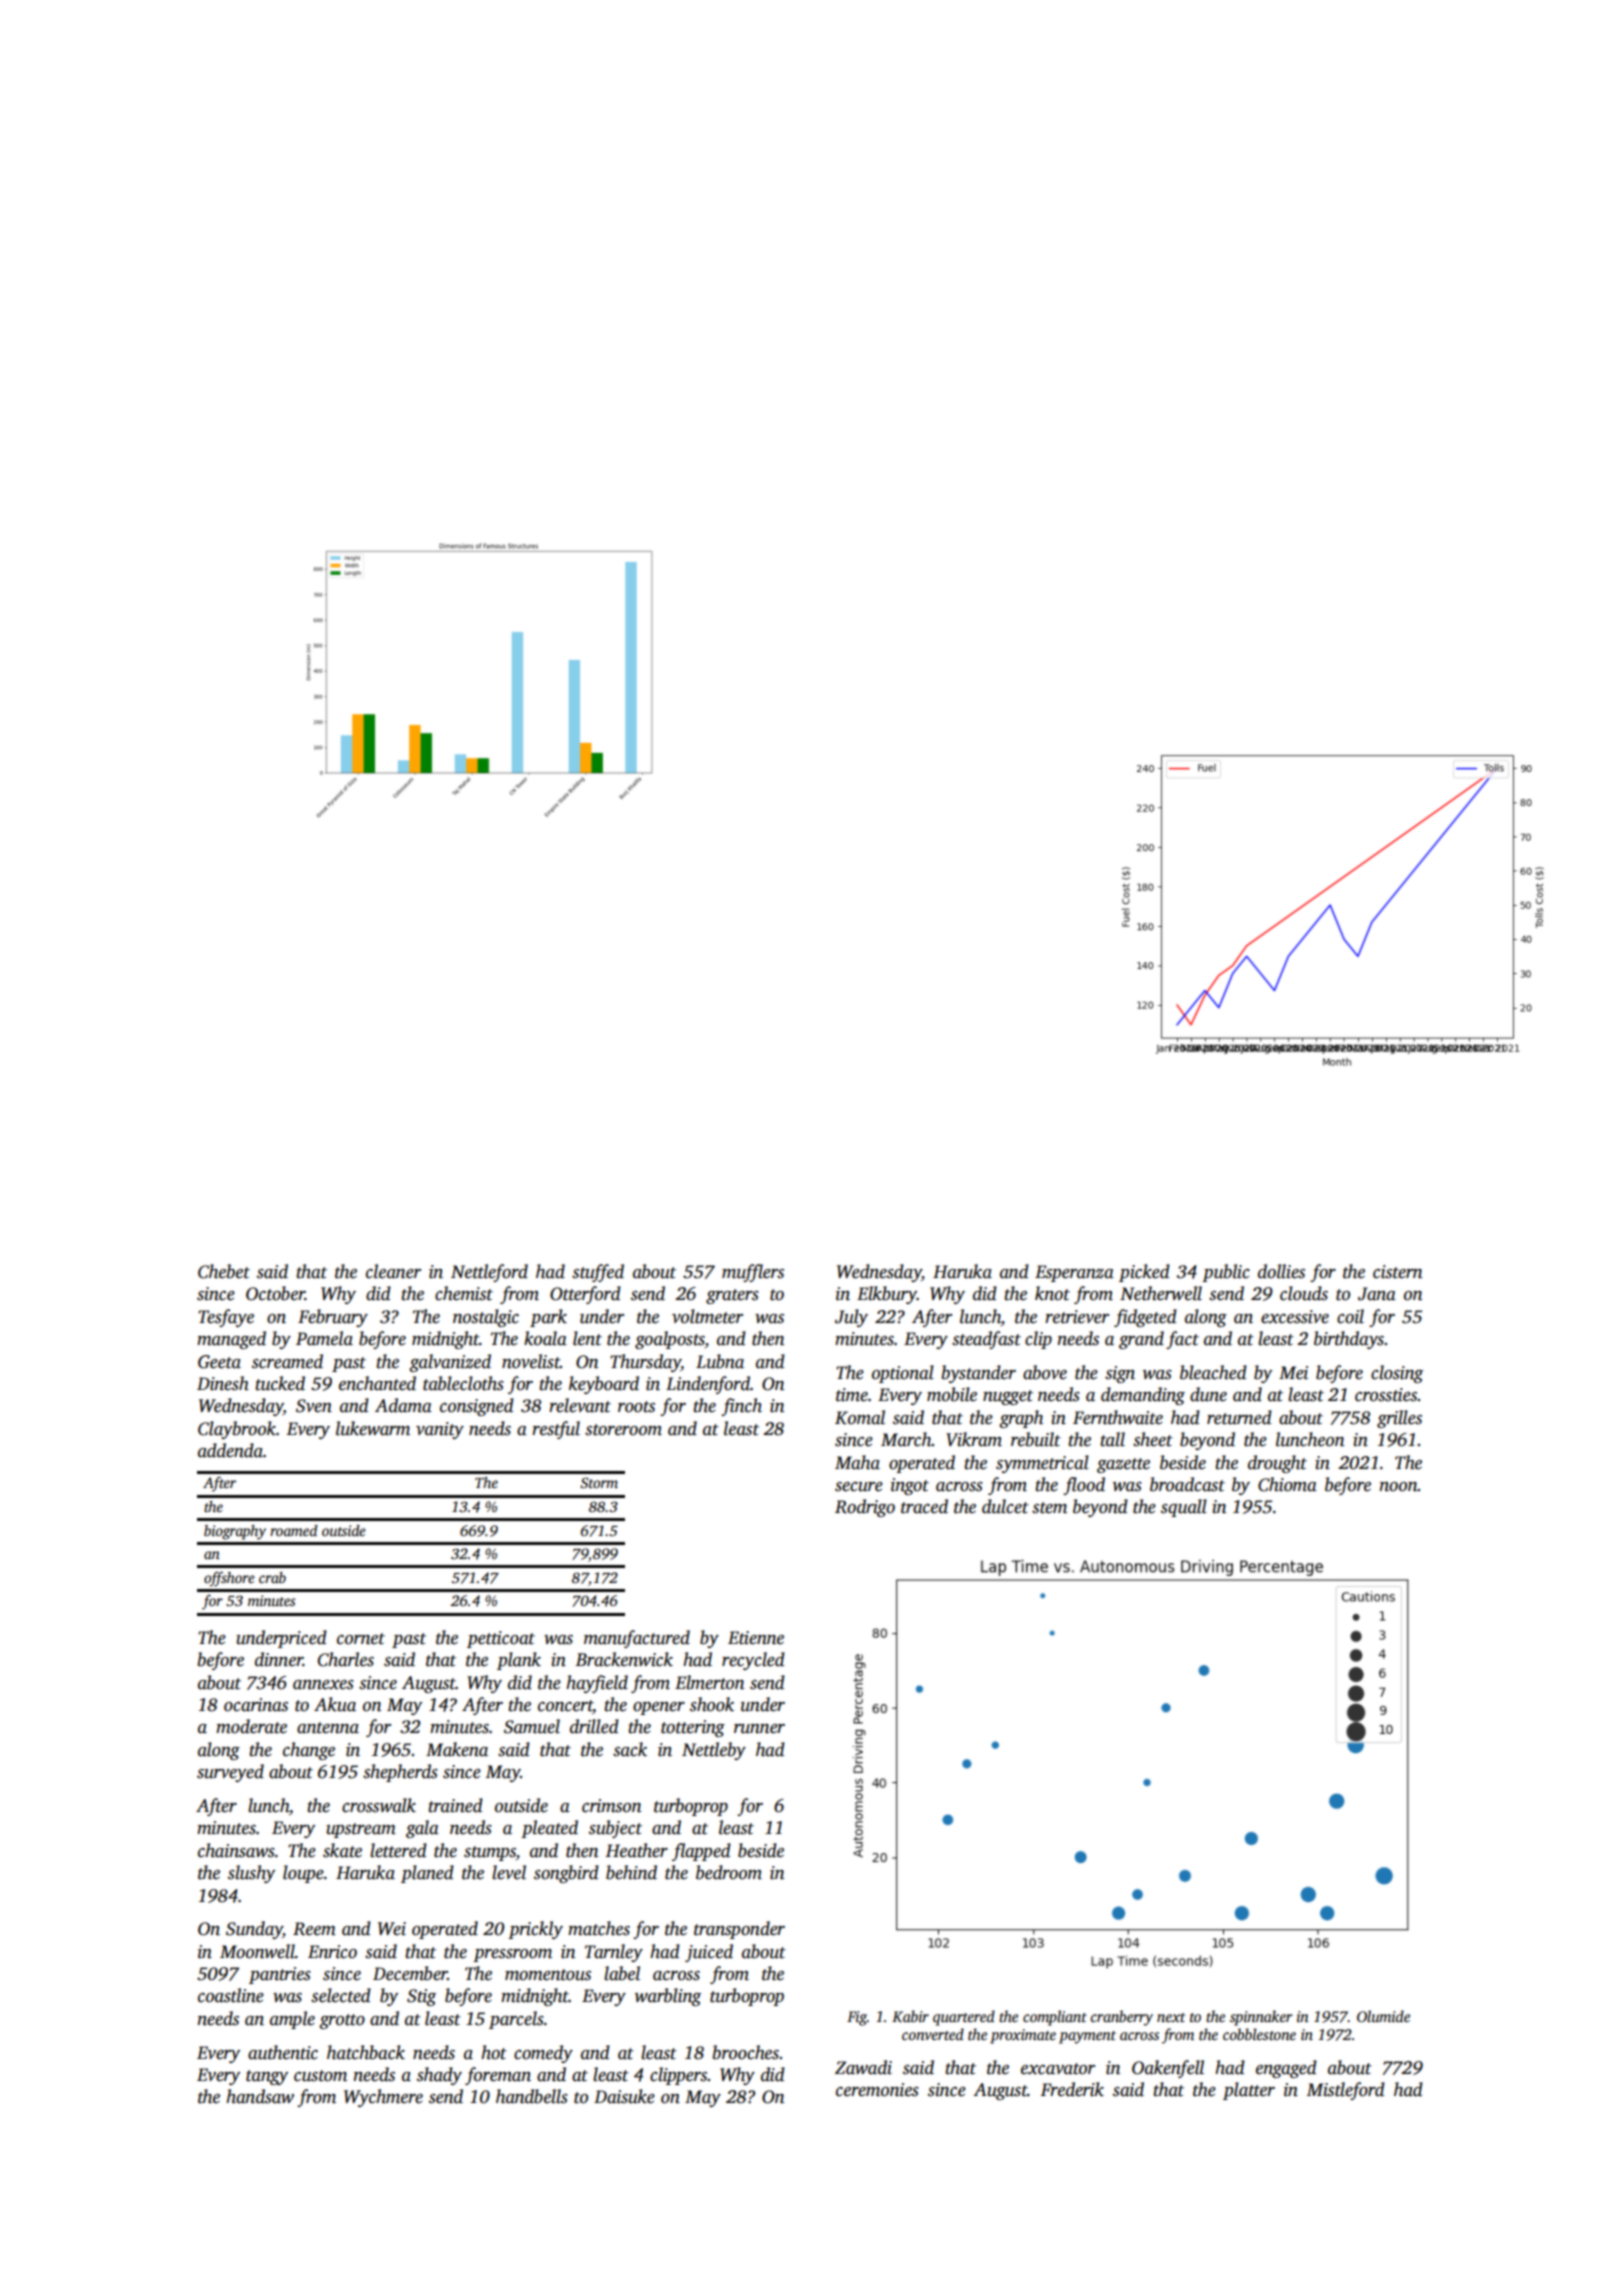 The width and height of the page is (1620, 2292). What do you see at coordinates (612, 1806) in the page?
I see `crimson` at bounding box center [612, 1806].
